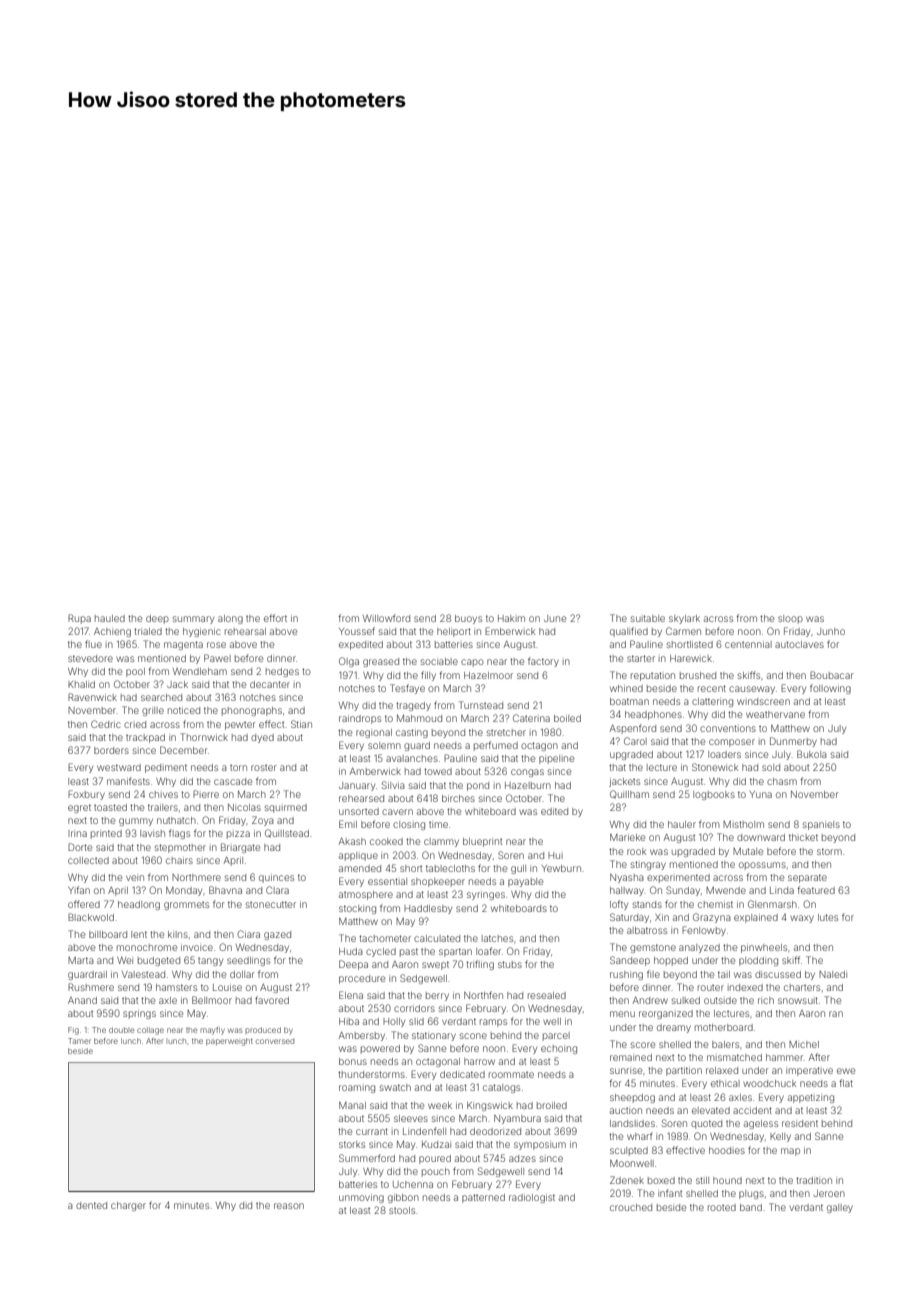 The width and height of the page is (924, 1308). What do you see at coordinates (829, 1193) in the page?
I see `Jeroen` at bounding box center [829, 1193].
